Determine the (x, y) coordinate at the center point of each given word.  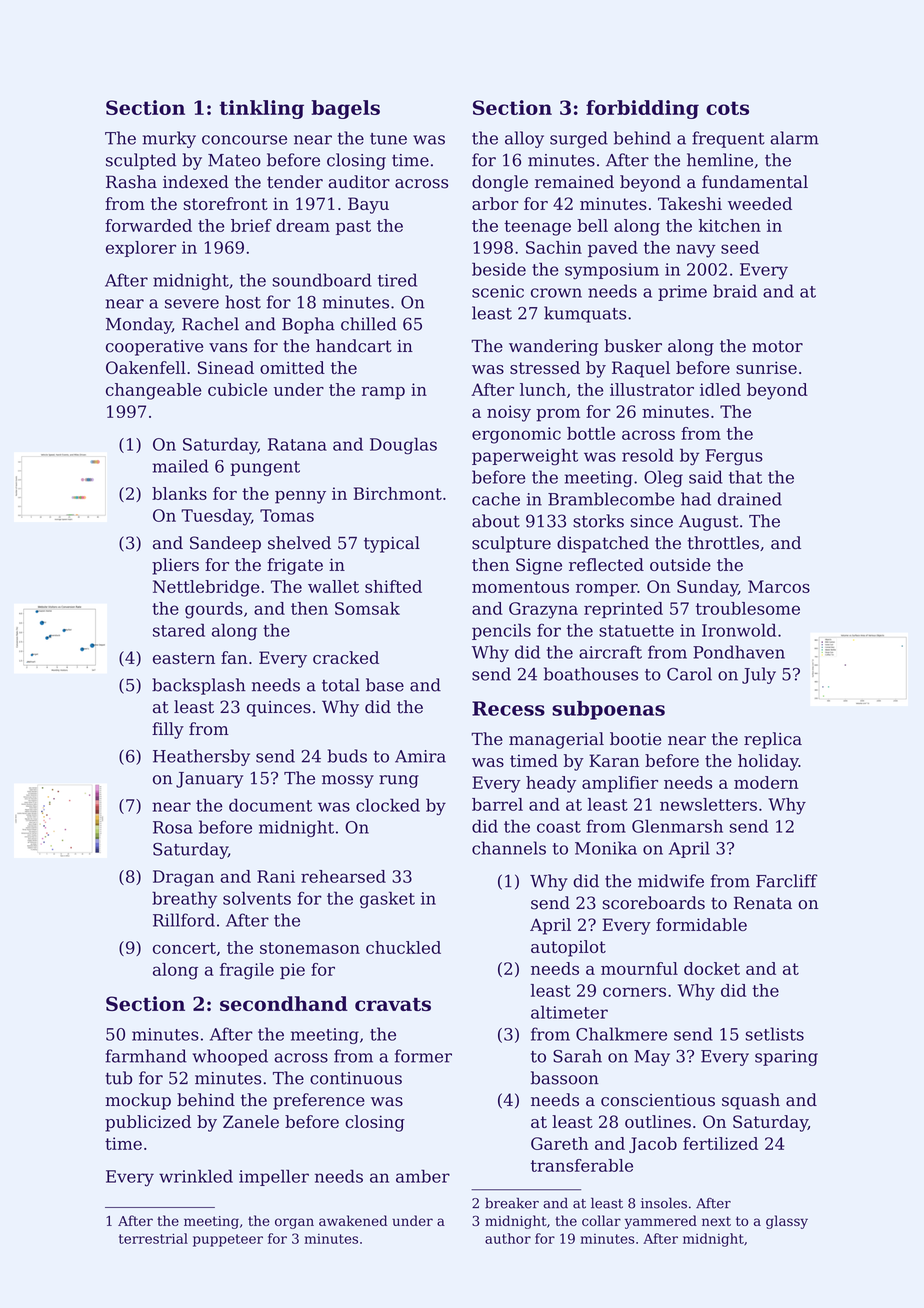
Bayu (368, 205)
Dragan (183, 878)
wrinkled (196, 1176)
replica (773, 740)
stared (179, 630)
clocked (388, 805)
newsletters (708, 804)
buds (347, 756)
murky (169, 139)
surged (579, 139)
